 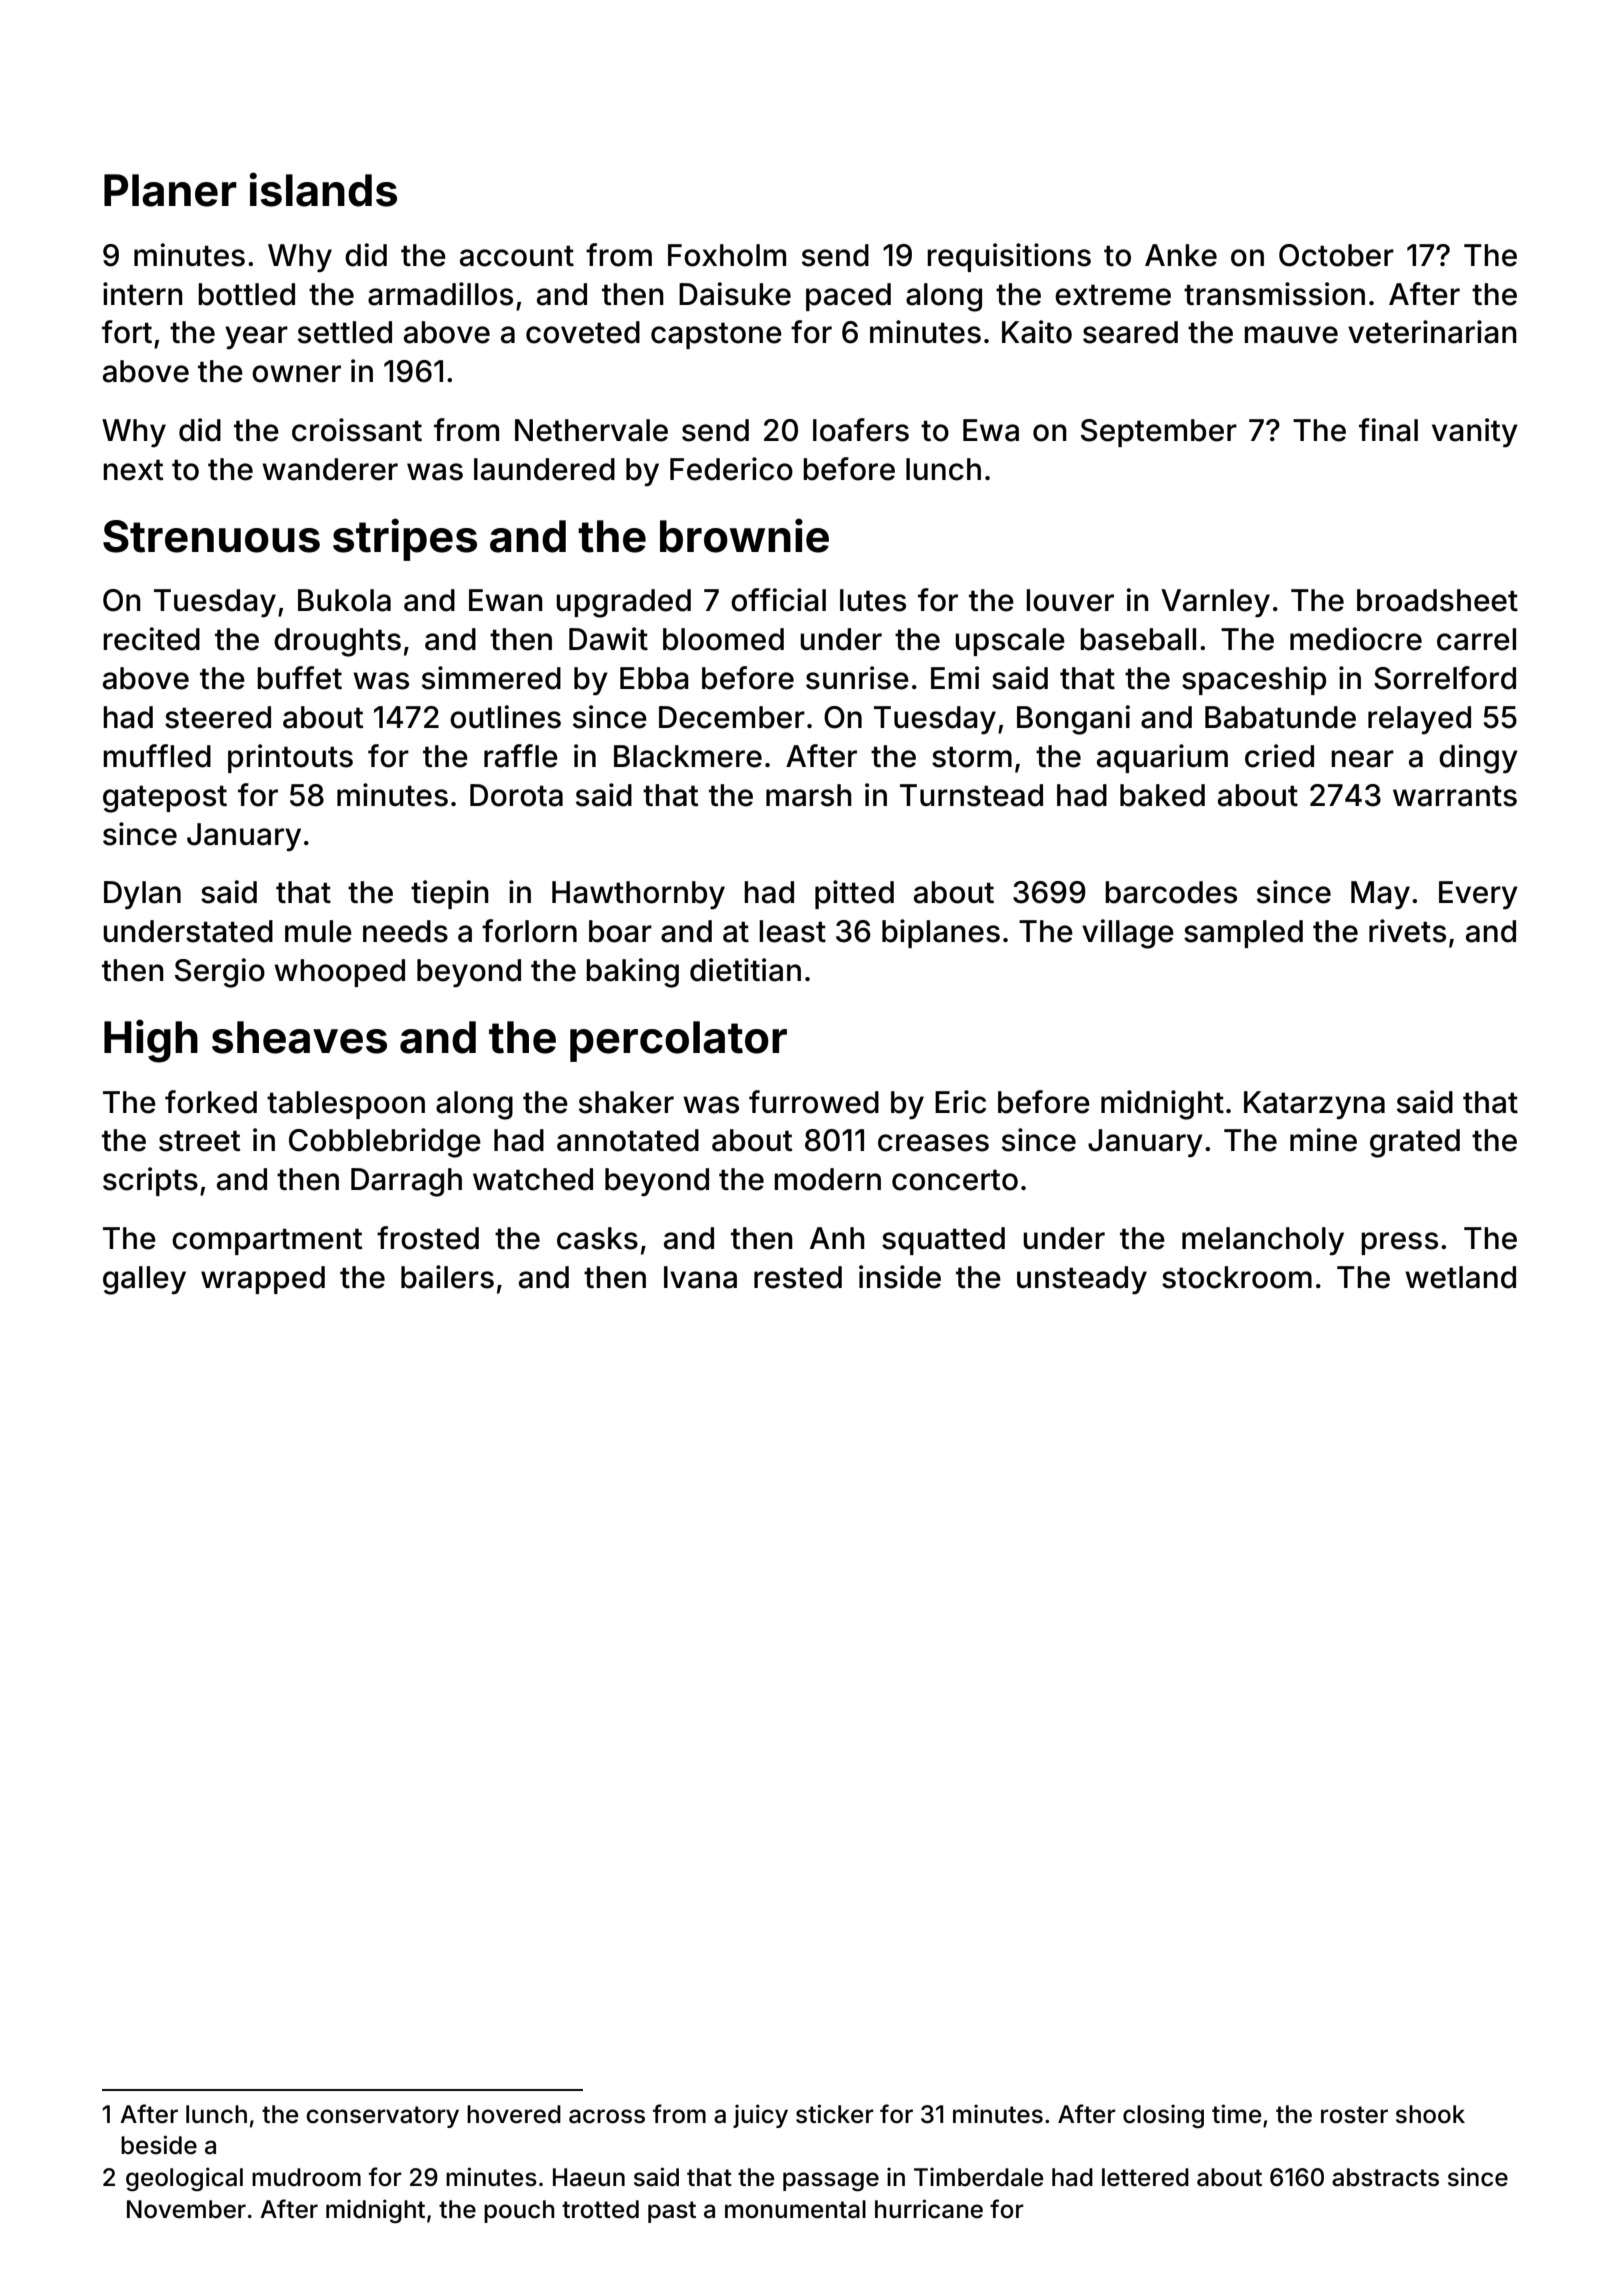 What do you see at coordinates (144, 1280) in the screenshot?
I see `galley` at bounding box center [144, 1280].
